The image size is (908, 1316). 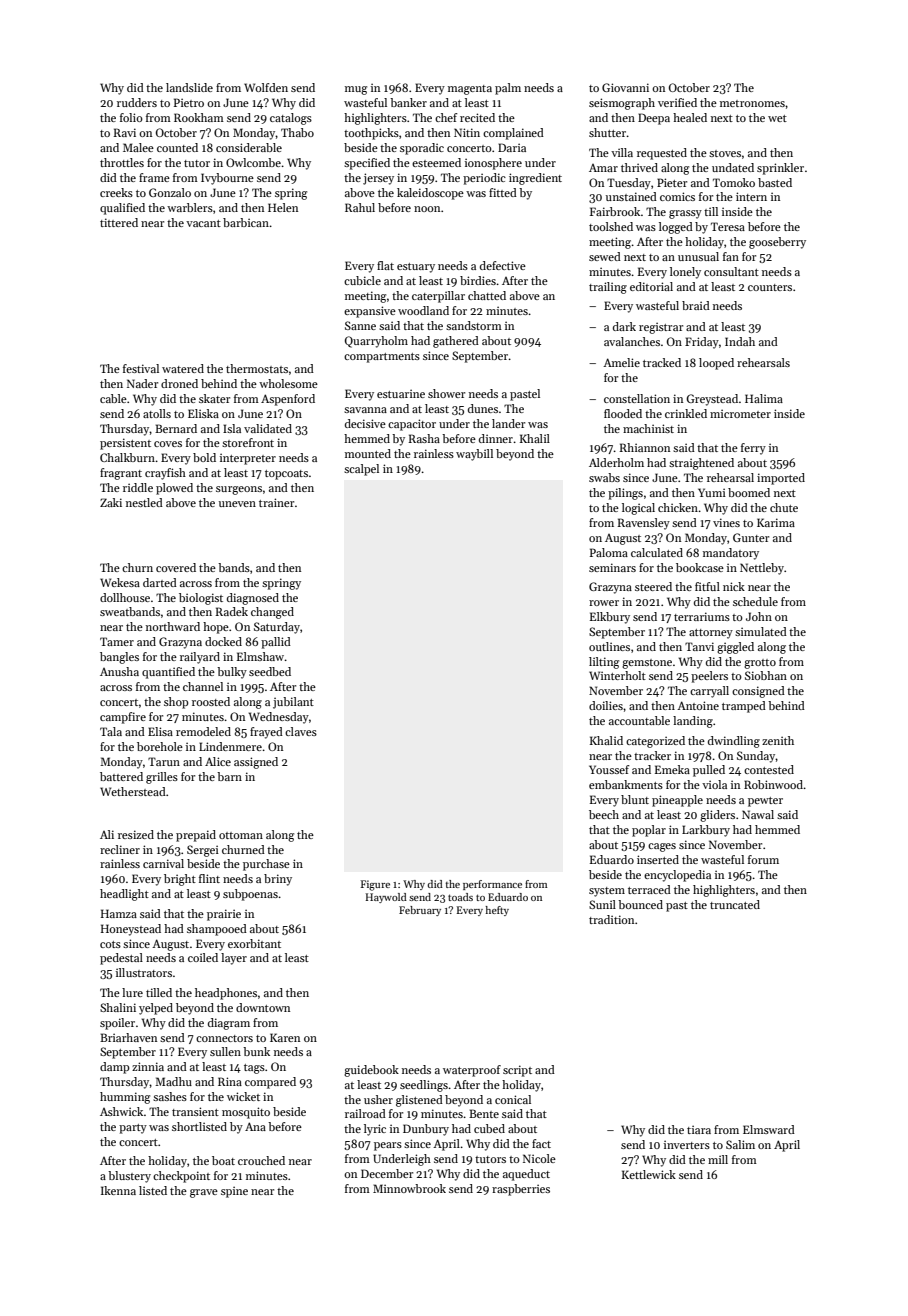 I want to click on Emeka, so click(x=672, y=769).
